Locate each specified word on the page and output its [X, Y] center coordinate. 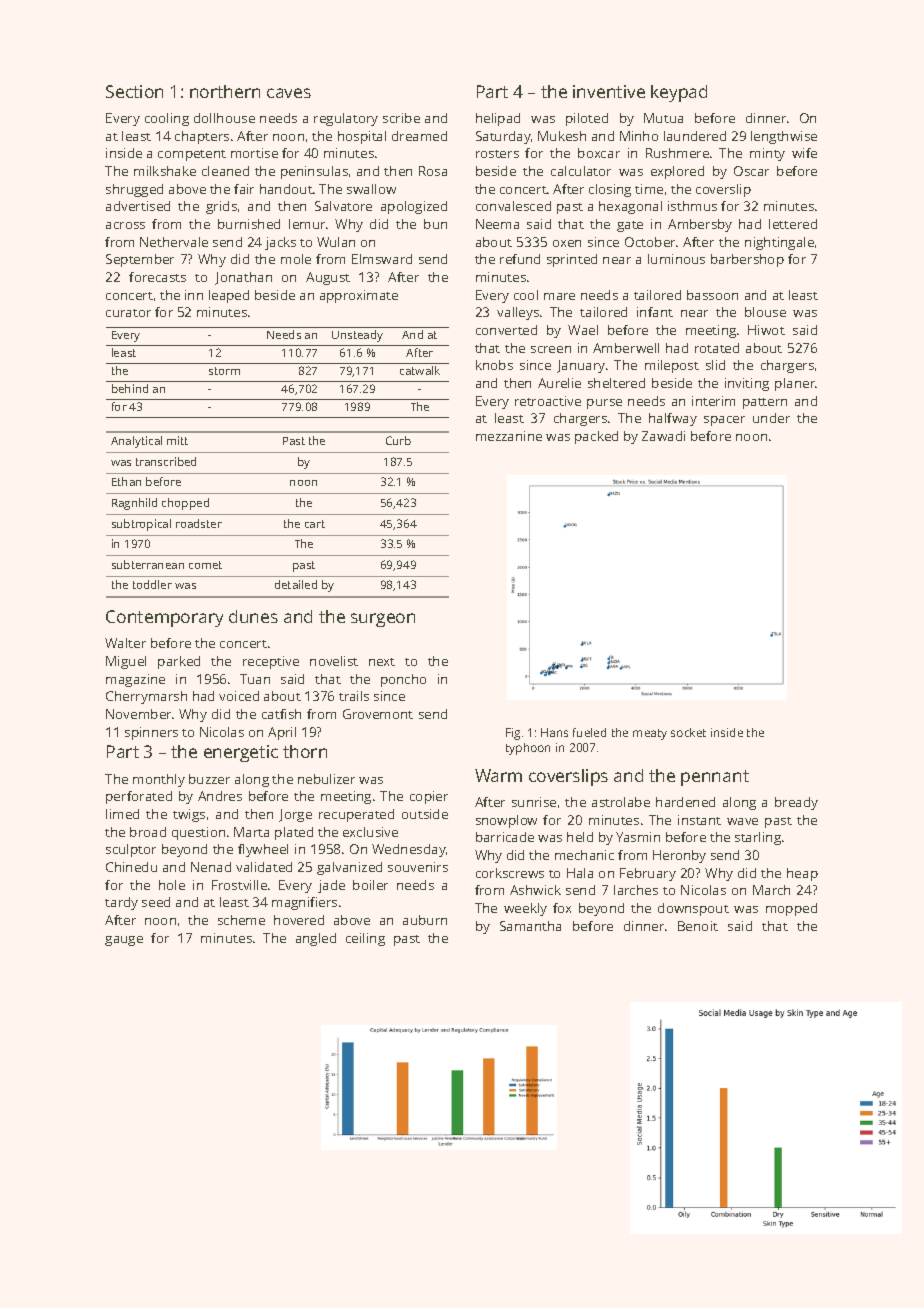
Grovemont [378, 714]
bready [796, 803]
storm [224, 371]
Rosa [433, 171]
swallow [371, 189]
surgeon [383, 620]
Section [134, 91]
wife [804, 153]
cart [315, 524]
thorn [305, 751]
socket [688, 732]
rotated [717, 348]
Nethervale [174, 242]
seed [156, 902]
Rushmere [677, 153]
